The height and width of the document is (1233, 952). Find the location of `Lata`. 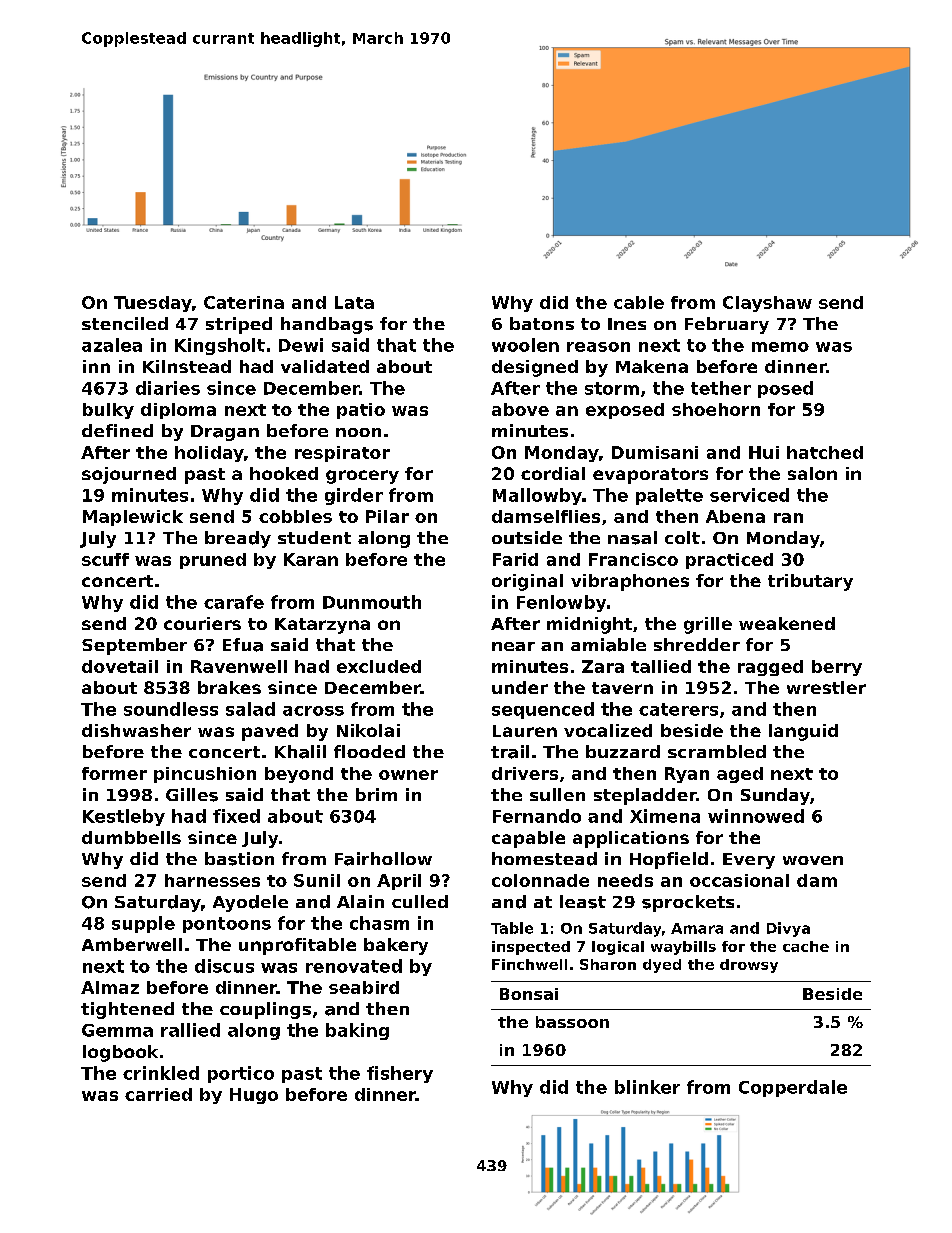

Lata is located at coordinates (354, 302).
